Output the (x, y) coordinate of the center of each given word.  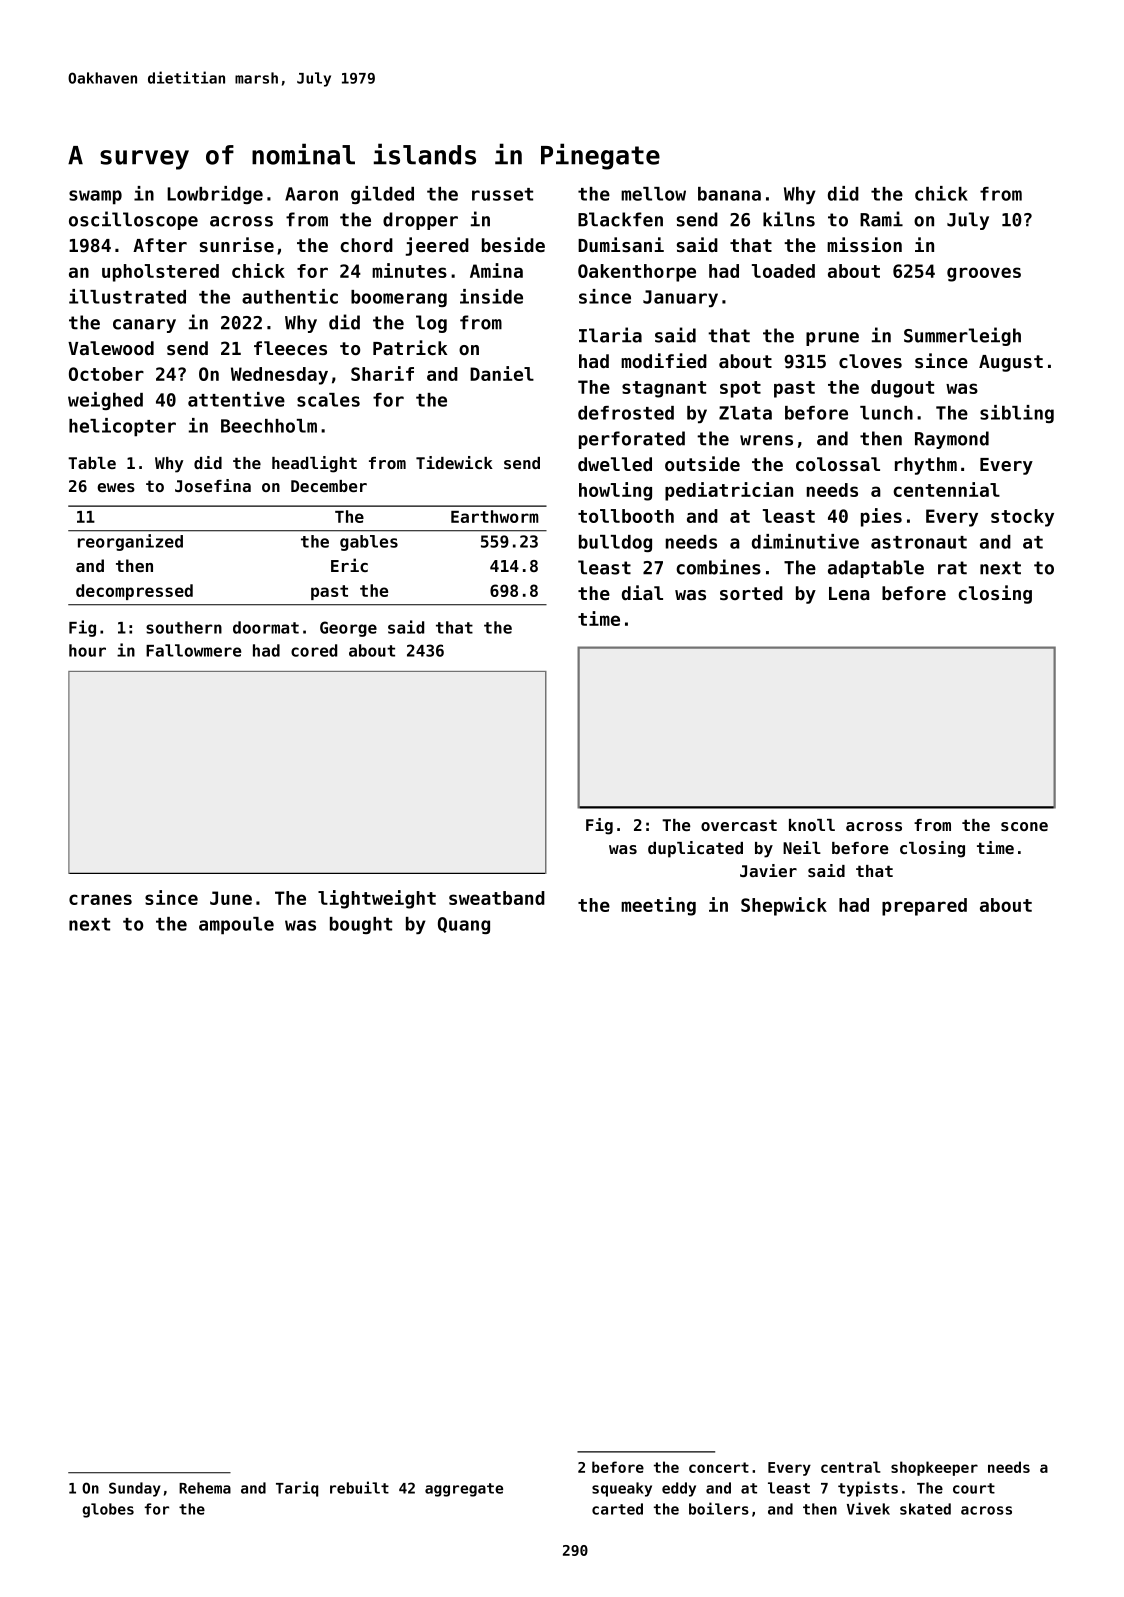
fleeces (290, 348)
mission (864, 244)
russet (502, 194)
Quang (464, 925)
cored (314, 650)
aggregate (464, 1490)
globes (108, 1510)
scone (1024, 826)
